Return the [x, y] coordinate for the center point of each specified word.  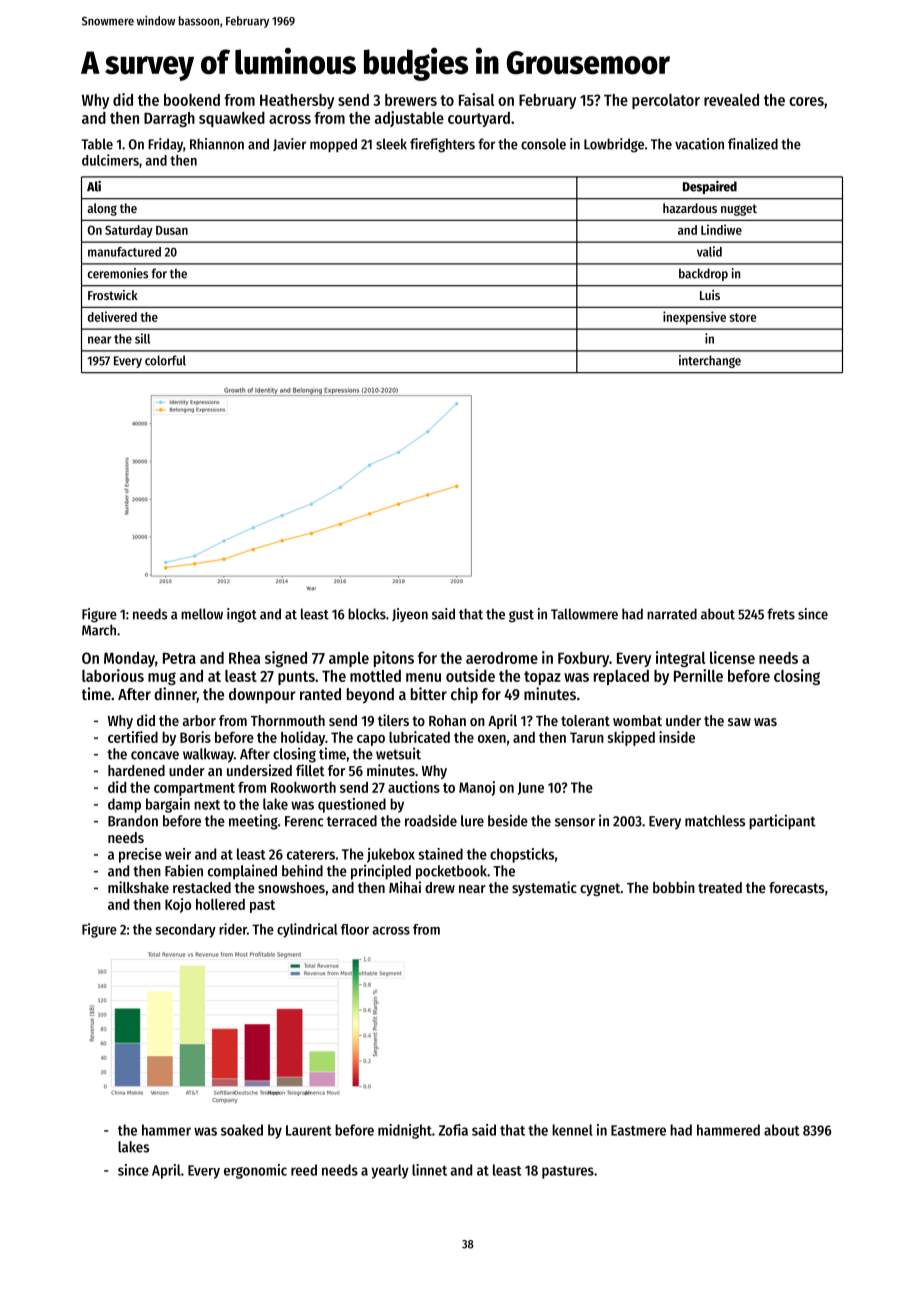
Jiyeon [410, 615]
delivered [112, 316]
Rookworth [303, 787]
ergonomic [255, 1171]
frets [781, 614]
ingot [242, 615]
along [102, 209]
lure [472, 821]
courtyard [479, 119]
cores [806, 101]
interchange [710, 361]
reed [304, 1170]
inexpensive [694, 318]
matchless [715, 821]
